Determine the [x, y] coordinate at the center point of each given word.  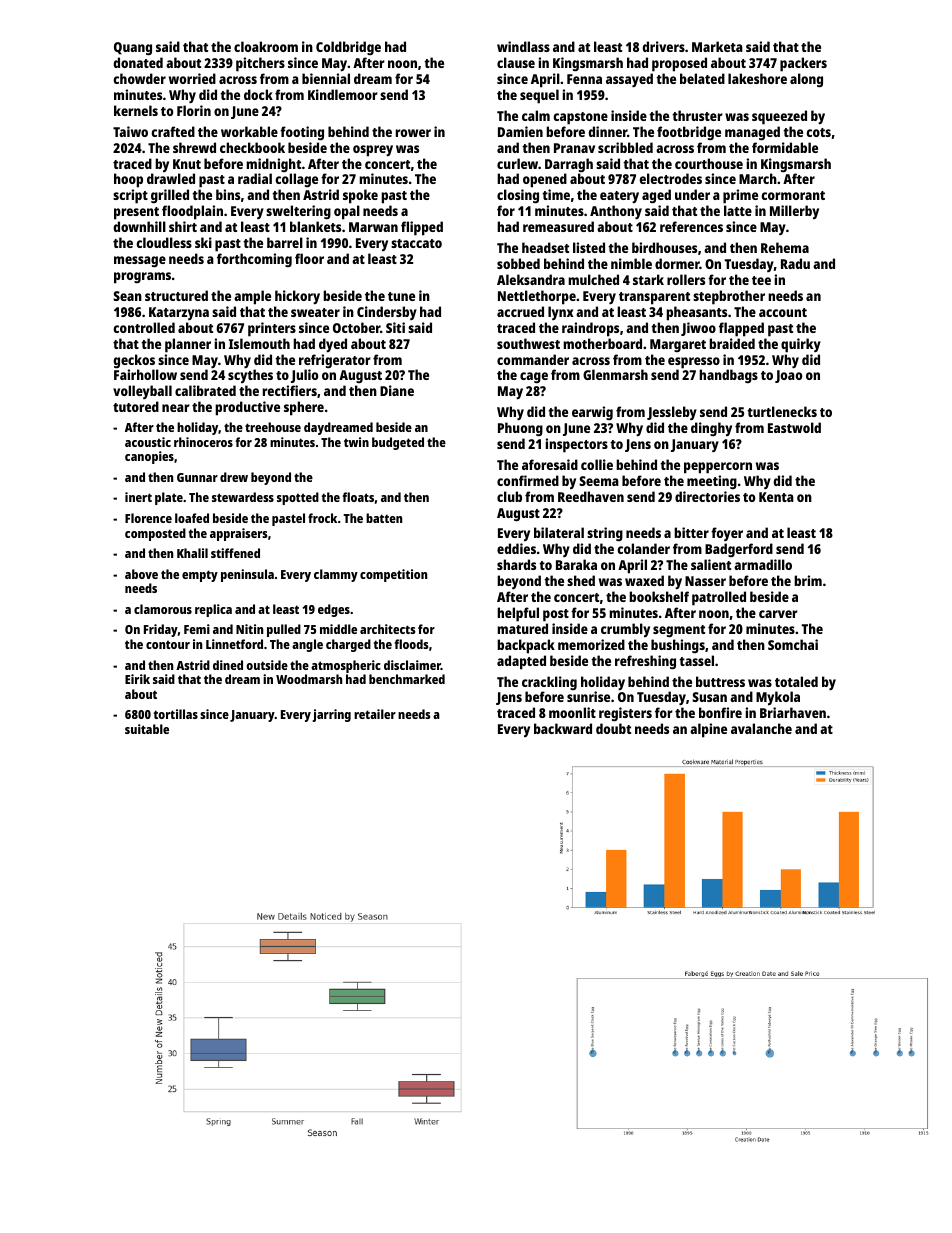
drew [234, 477]
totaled [796, 681]
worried [192, 78]
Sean [127, 296]
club [509, 496]
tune [401, 296]
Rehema [785, 247]
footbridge [689, 133]
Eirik [137, 679]
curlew [517, 163]
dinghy [711, 429]
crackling [549, 683]
